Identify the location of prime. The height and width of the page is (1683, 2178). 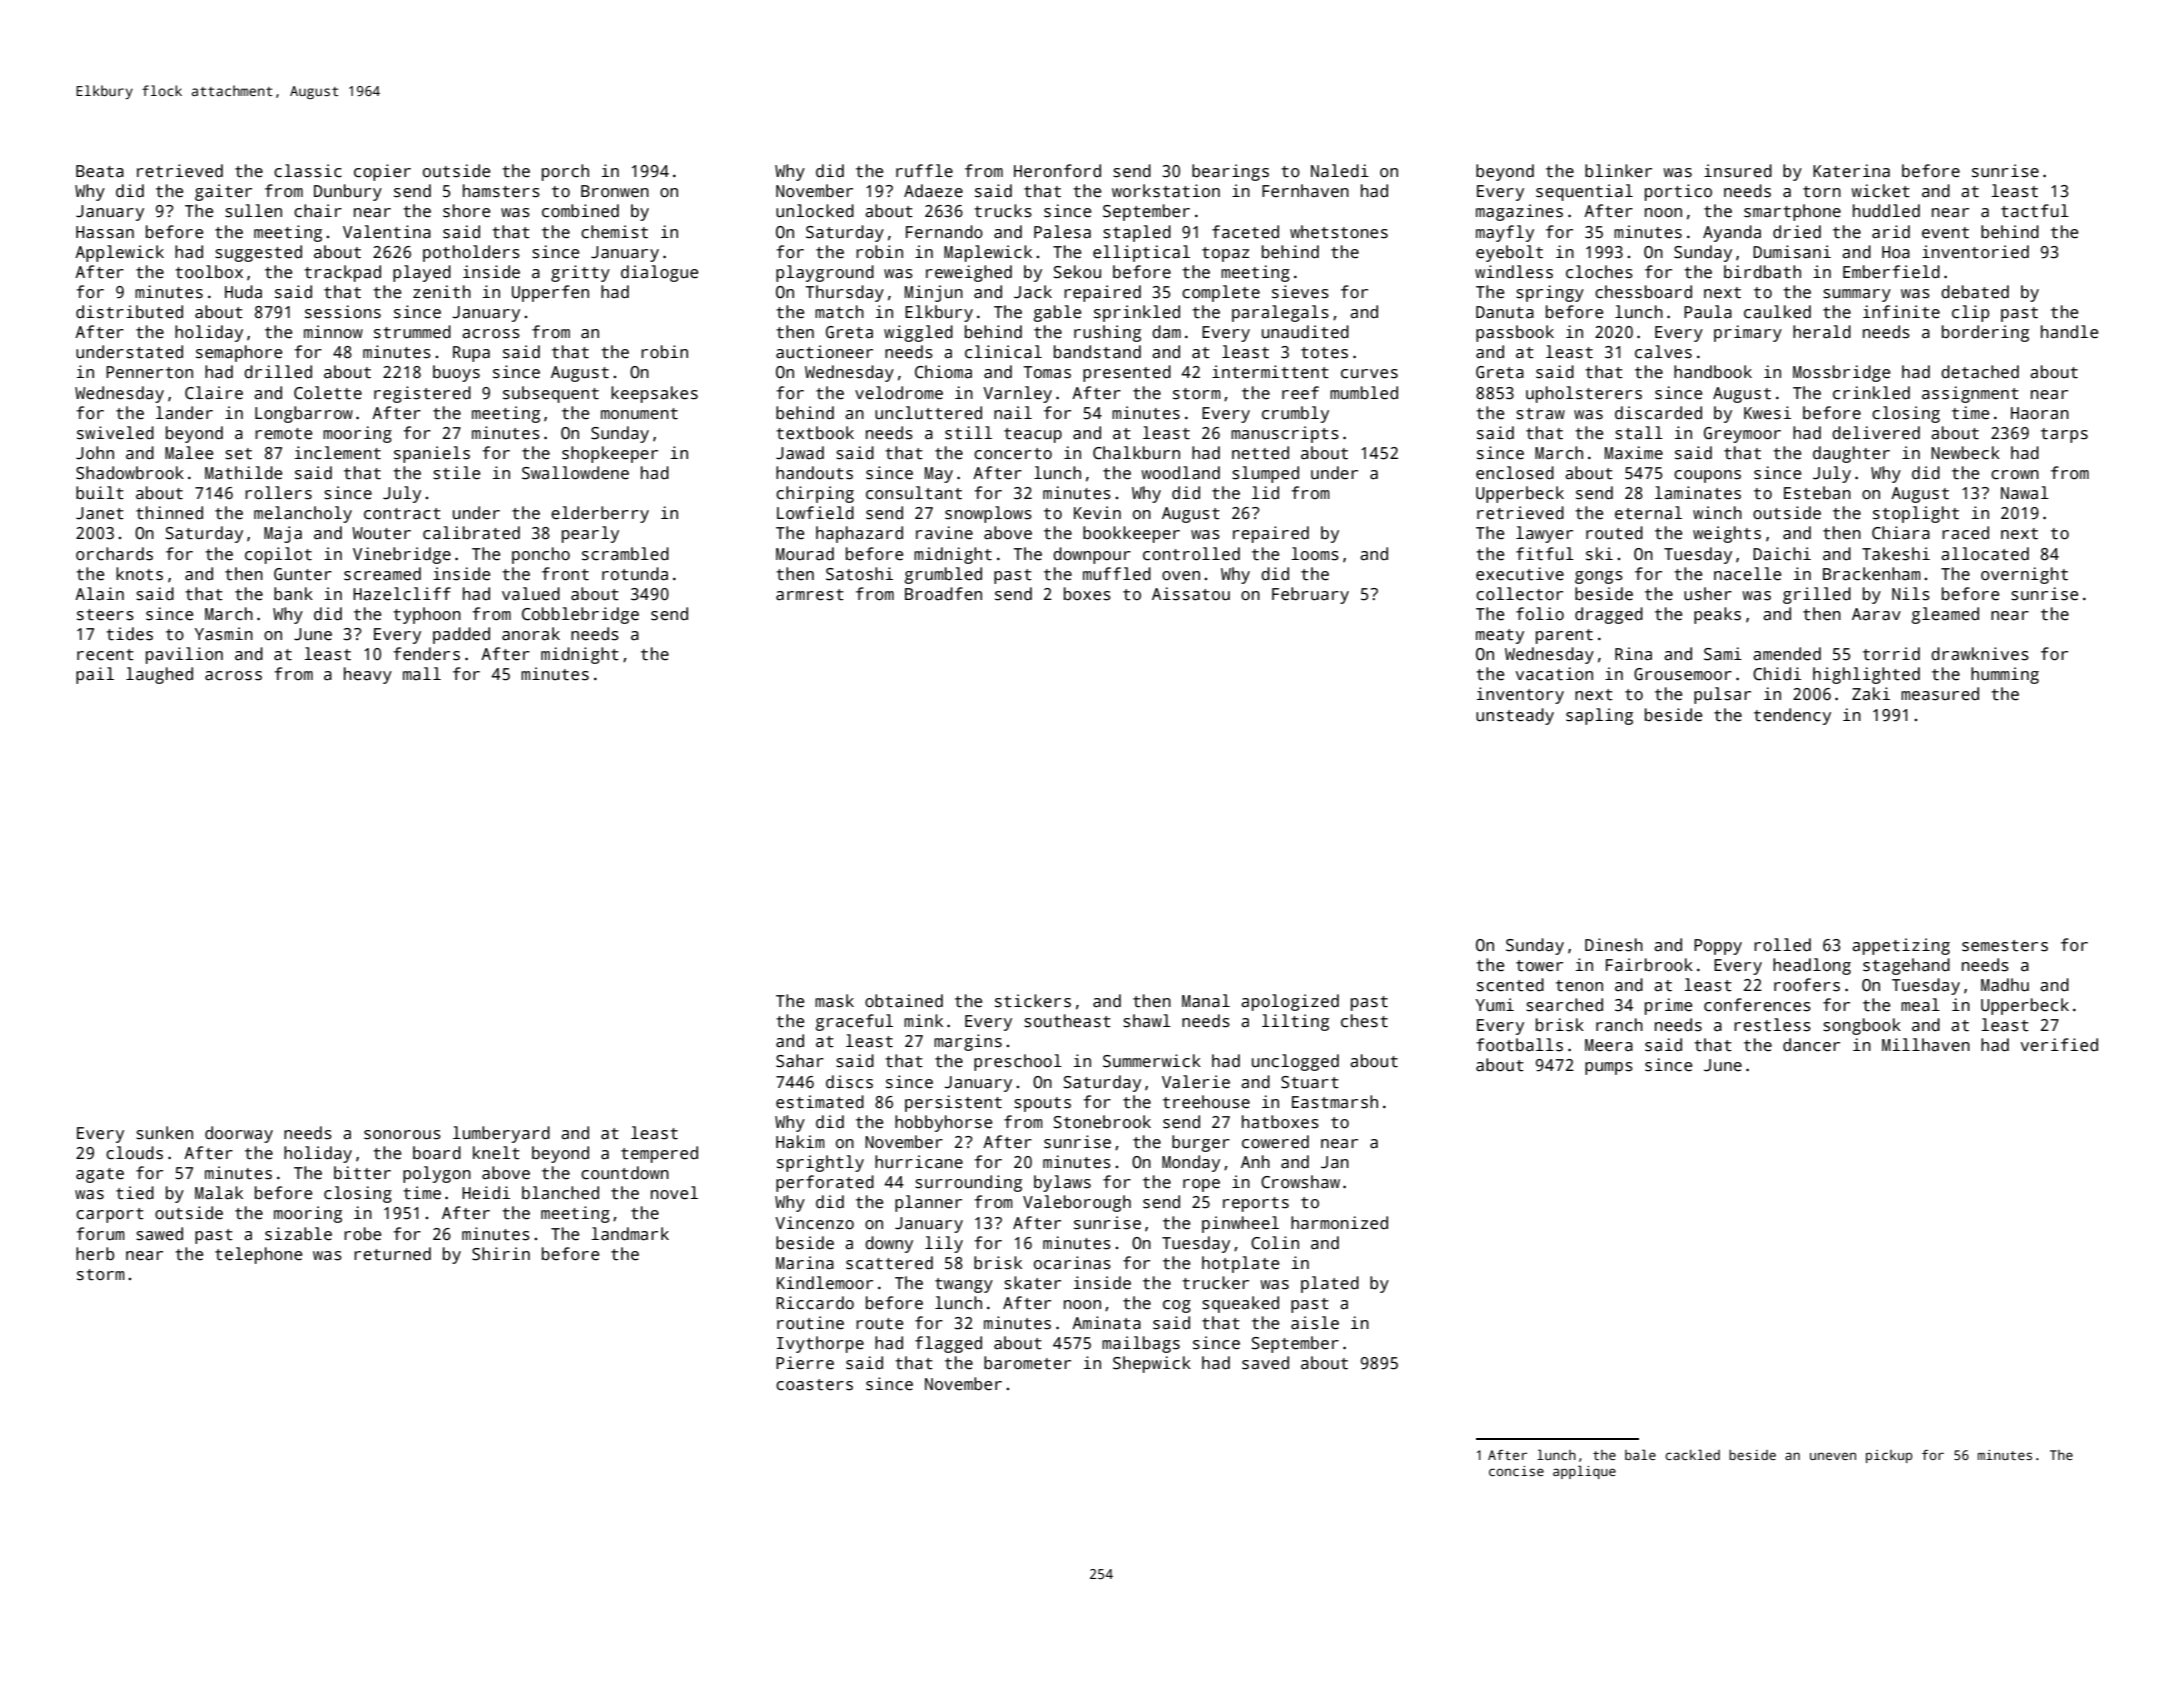
(1668, 1006).
